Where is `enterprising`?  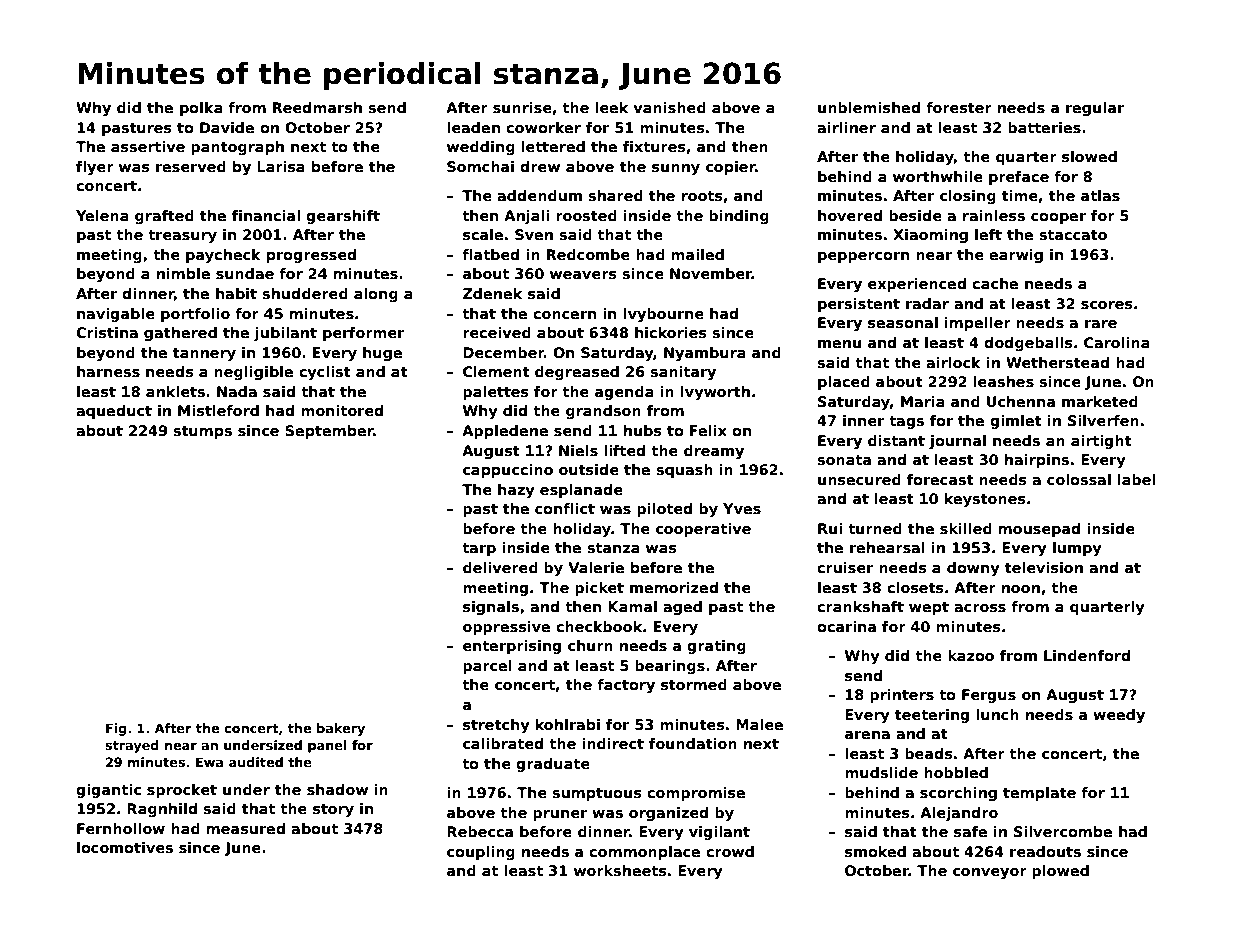 enterprising is located at coordinates (512, 647).
